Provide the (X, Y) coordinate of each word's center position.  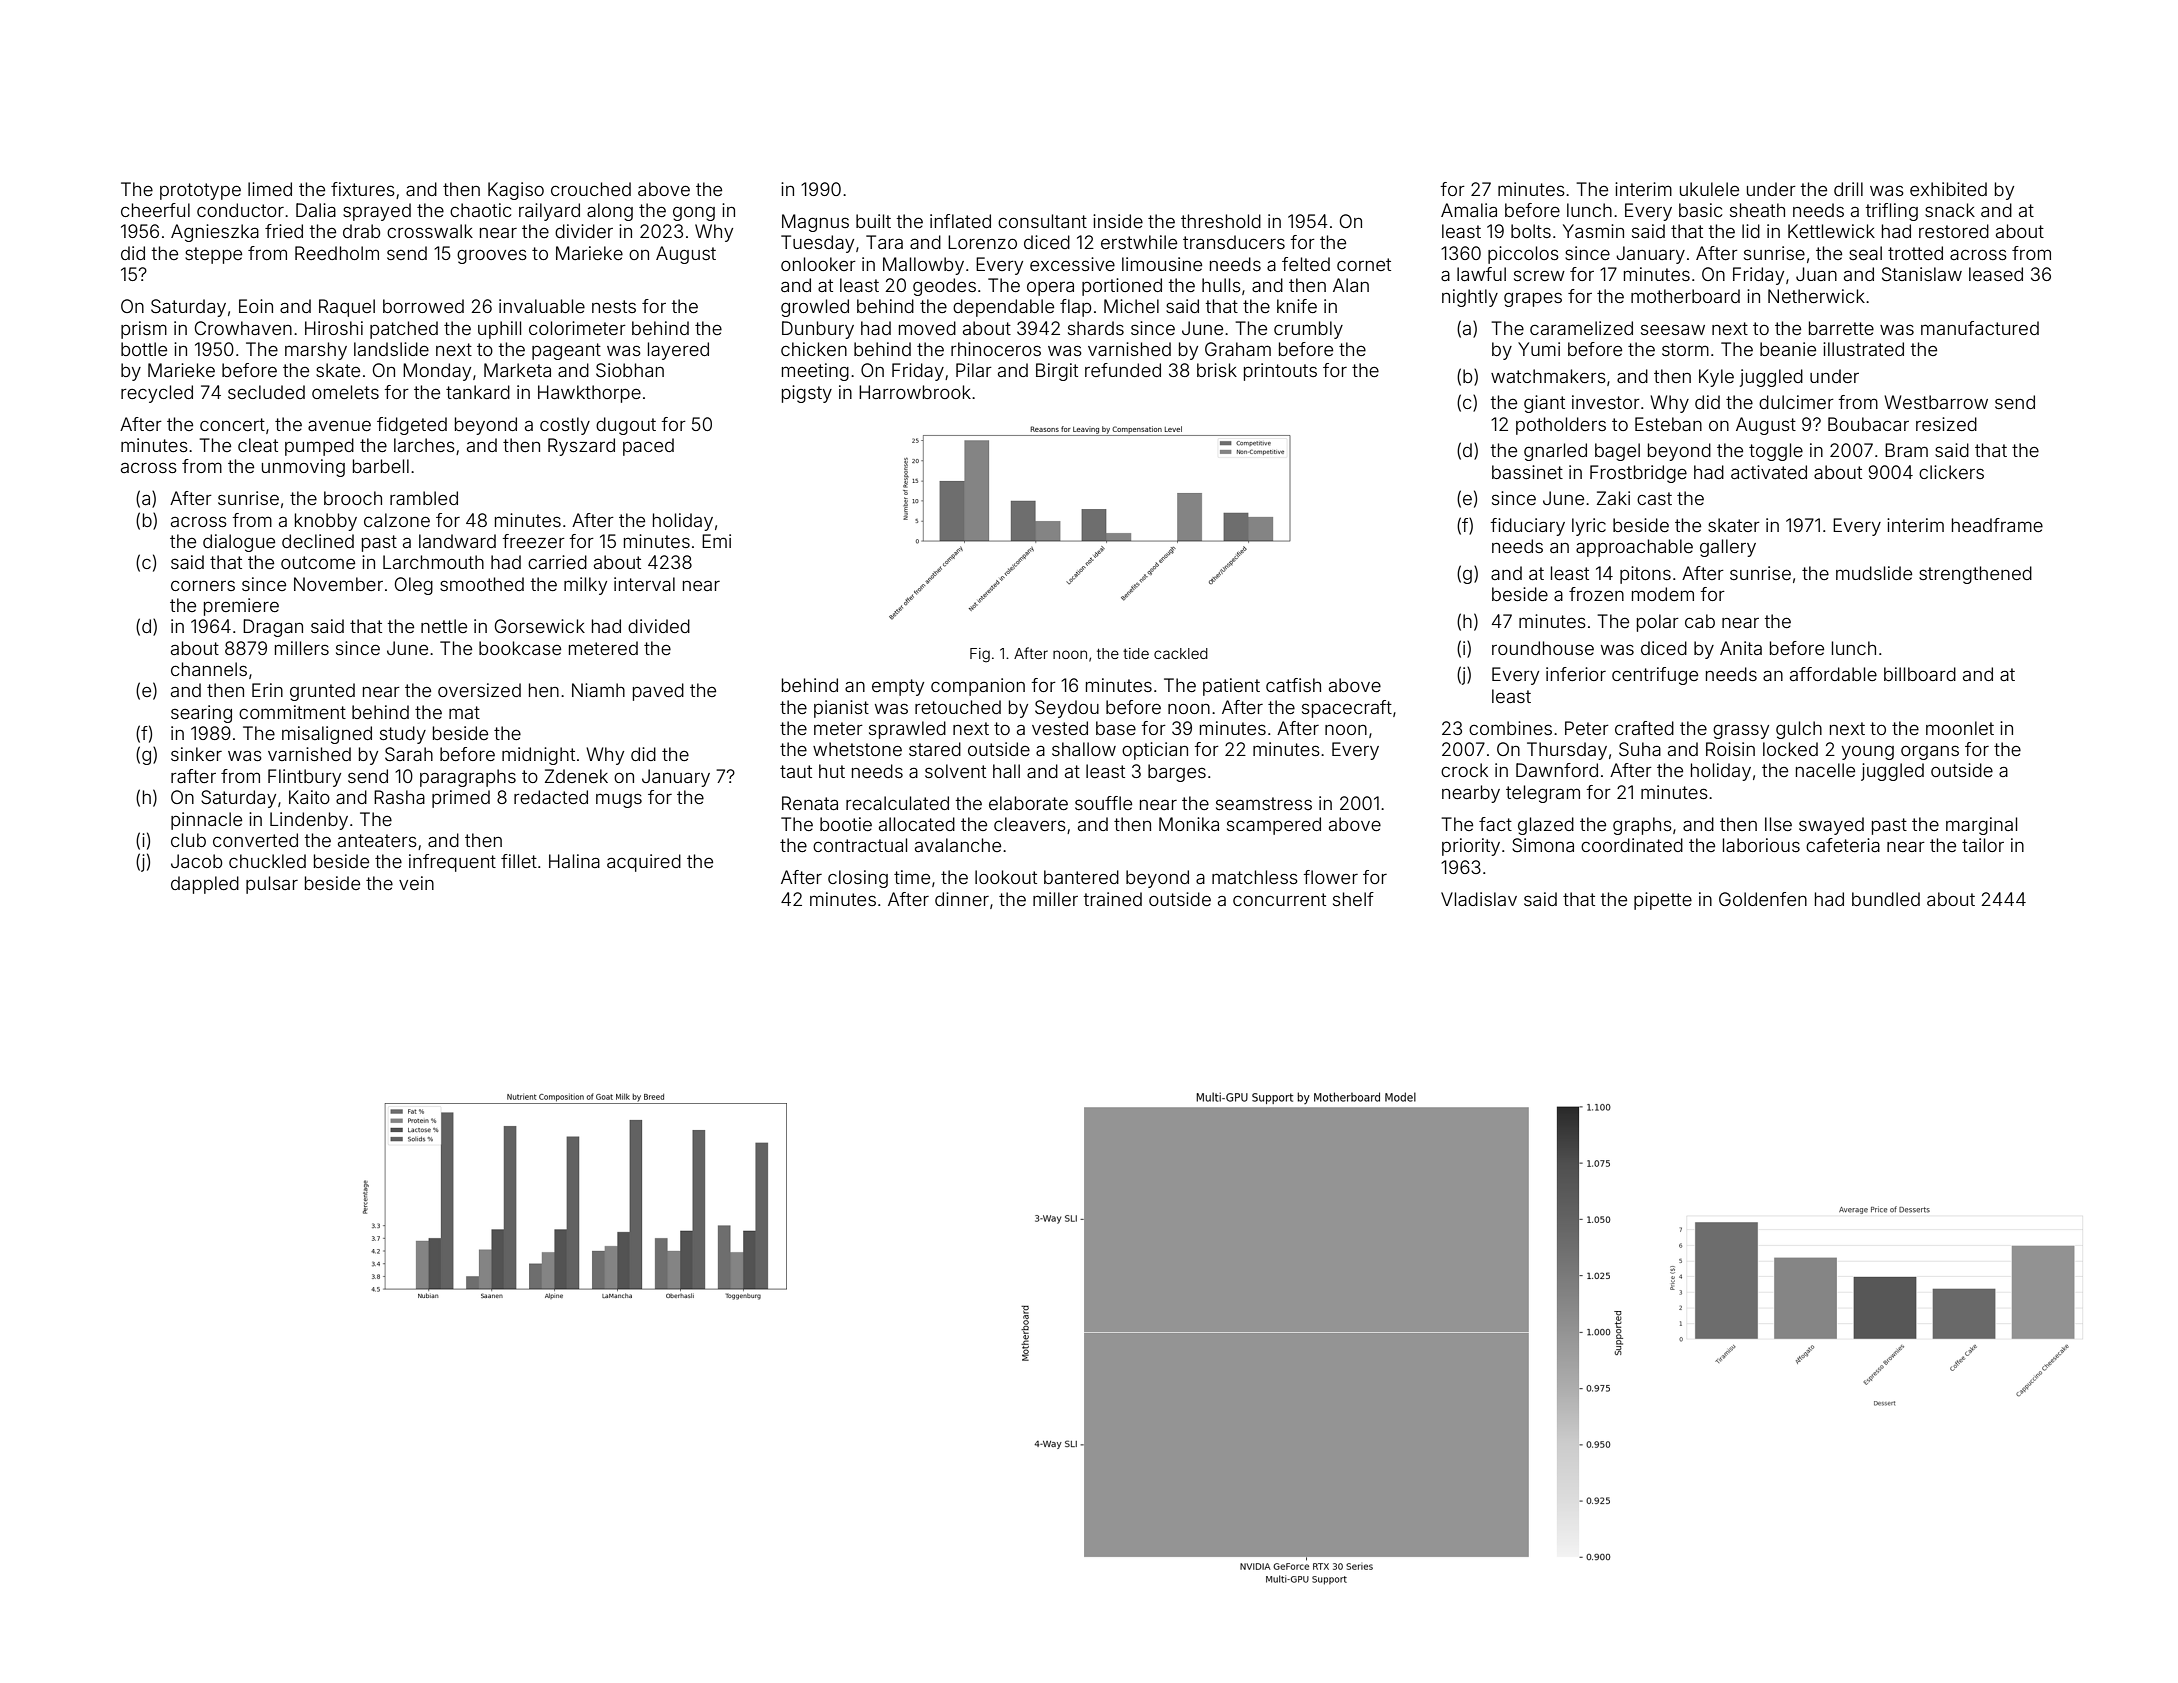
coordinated (1632, 845)
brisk (1217, 370)
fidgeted (412, 426)
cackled (1181, 653)
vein (416, 883)
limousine (1162, 264)
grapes (1533, 299)
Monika (1189, 824)
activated (1769, 472)
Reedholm (337, 253)
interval (644, 584)
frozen (1596, 594)
